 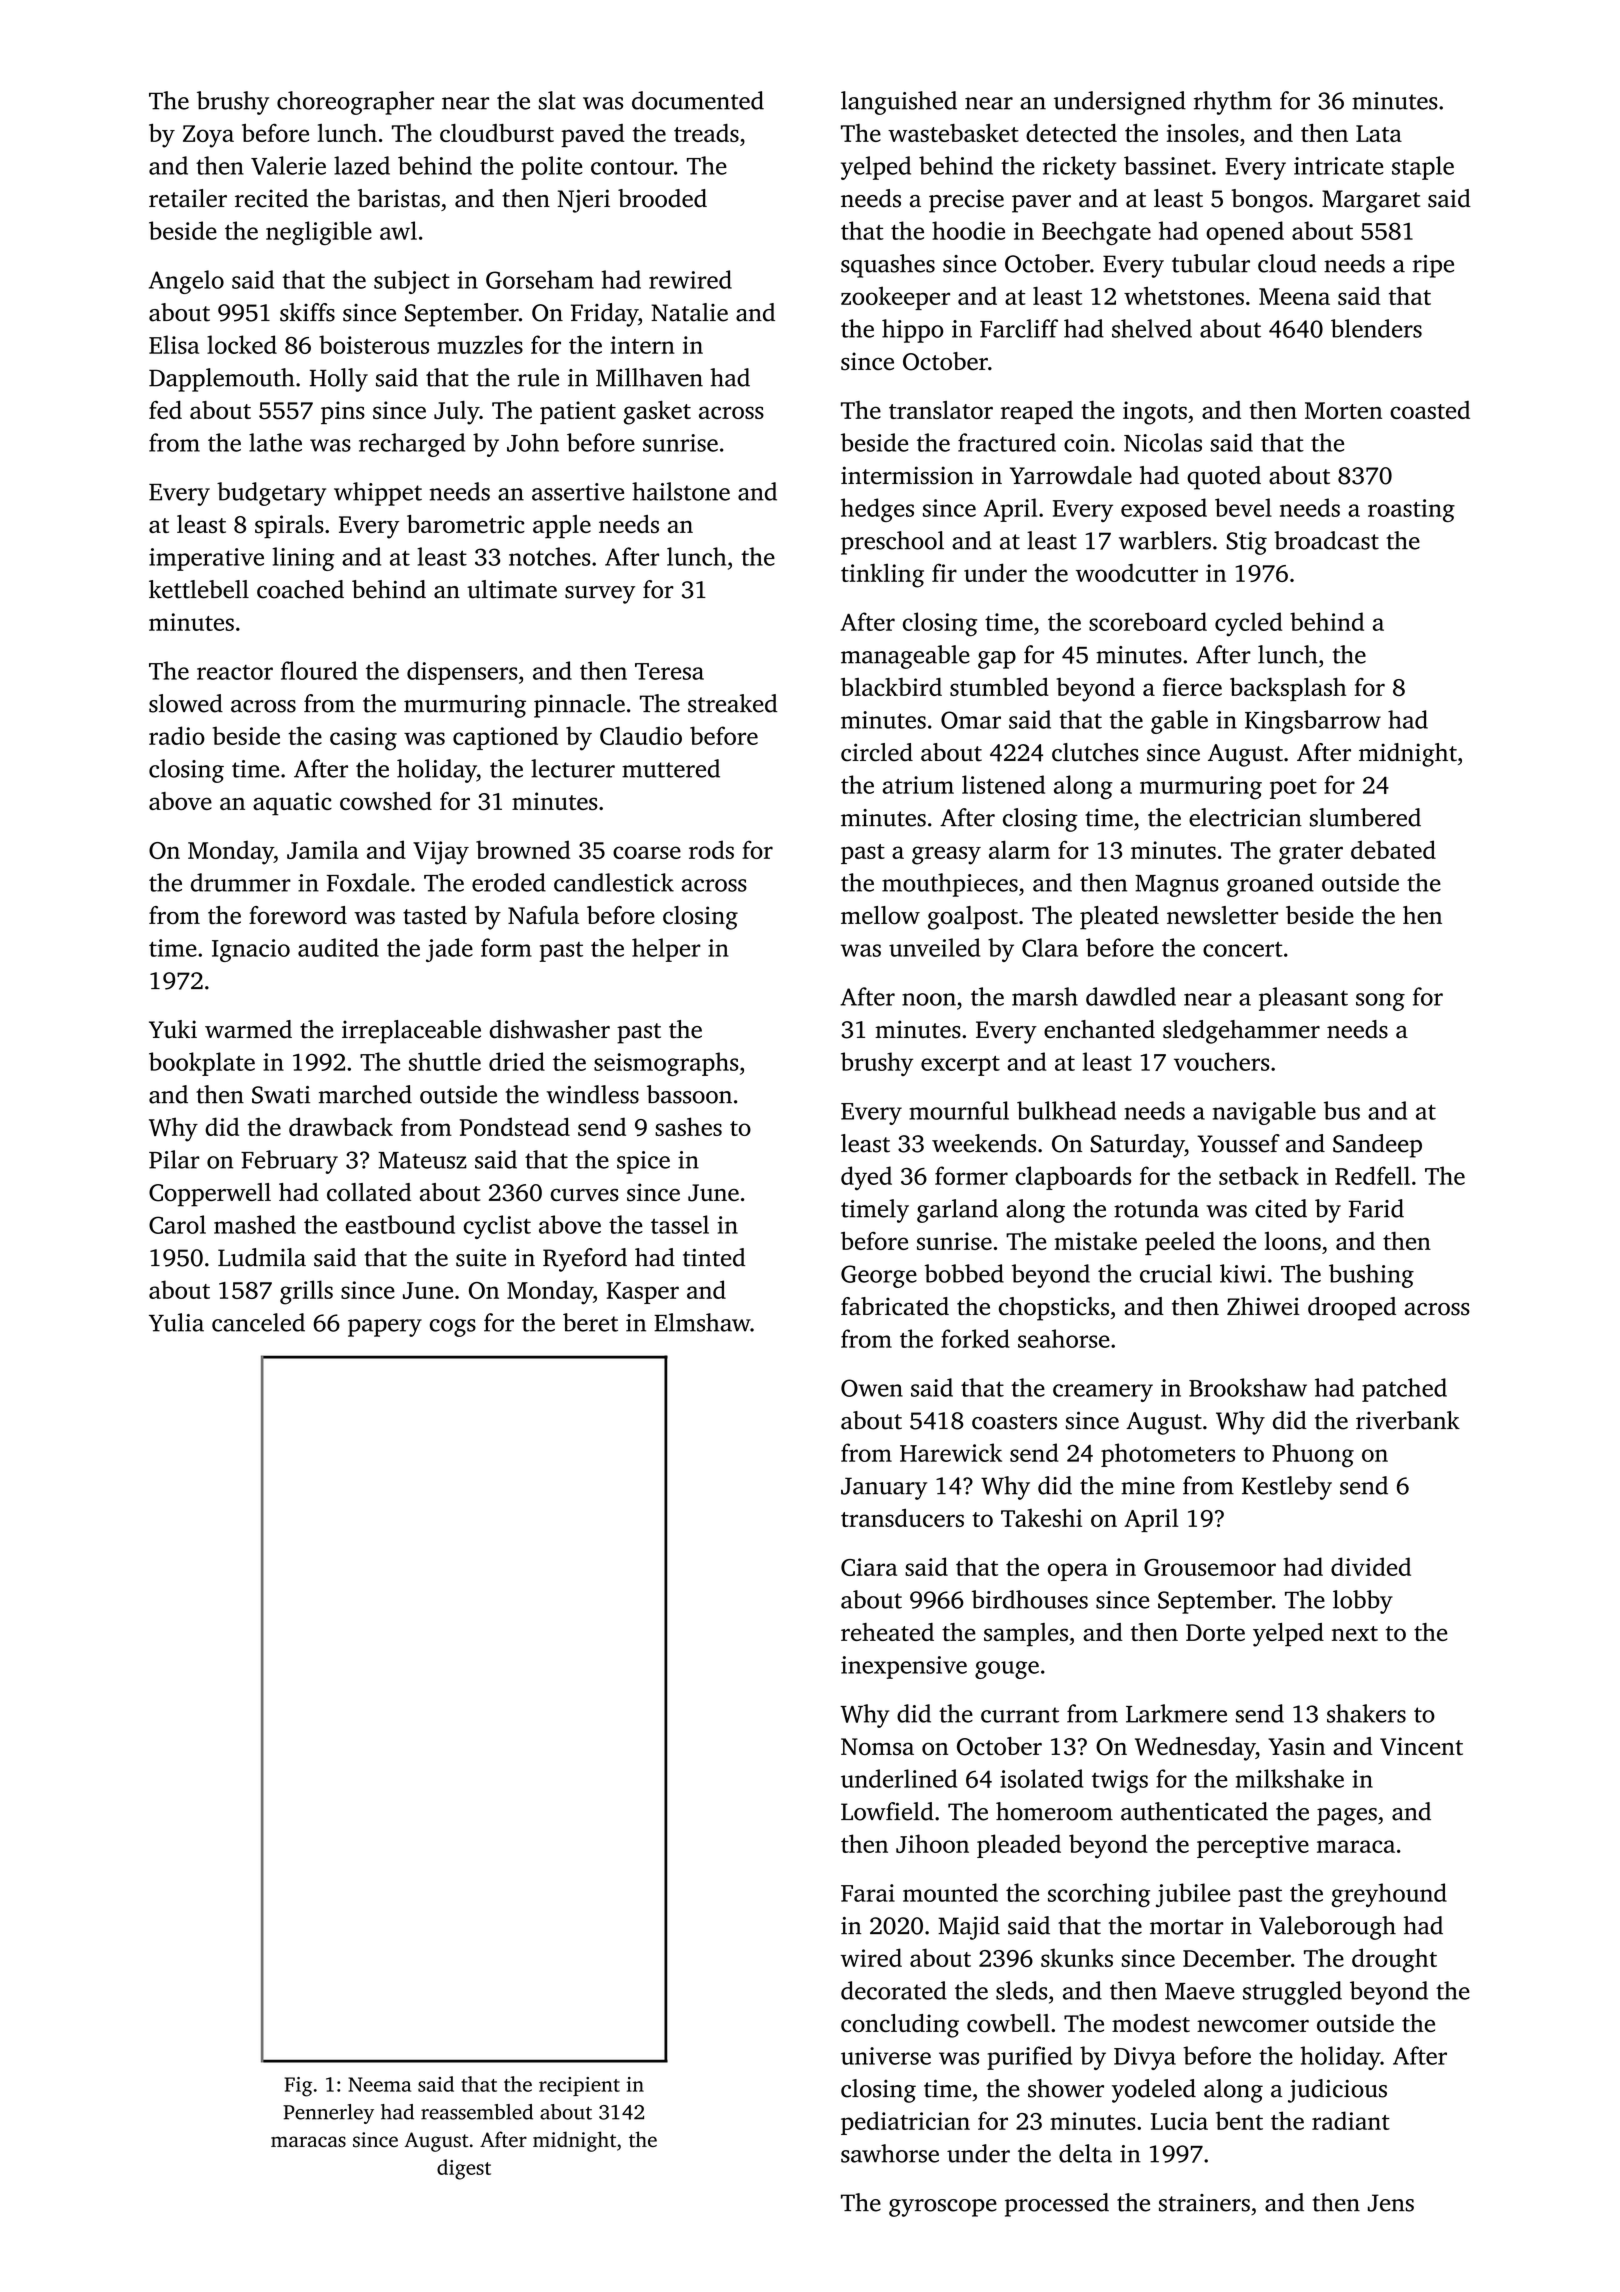 What do you see at coordinates (706, 133) in the screenshot?
I see `treads` at bounding box center [706, 133].
